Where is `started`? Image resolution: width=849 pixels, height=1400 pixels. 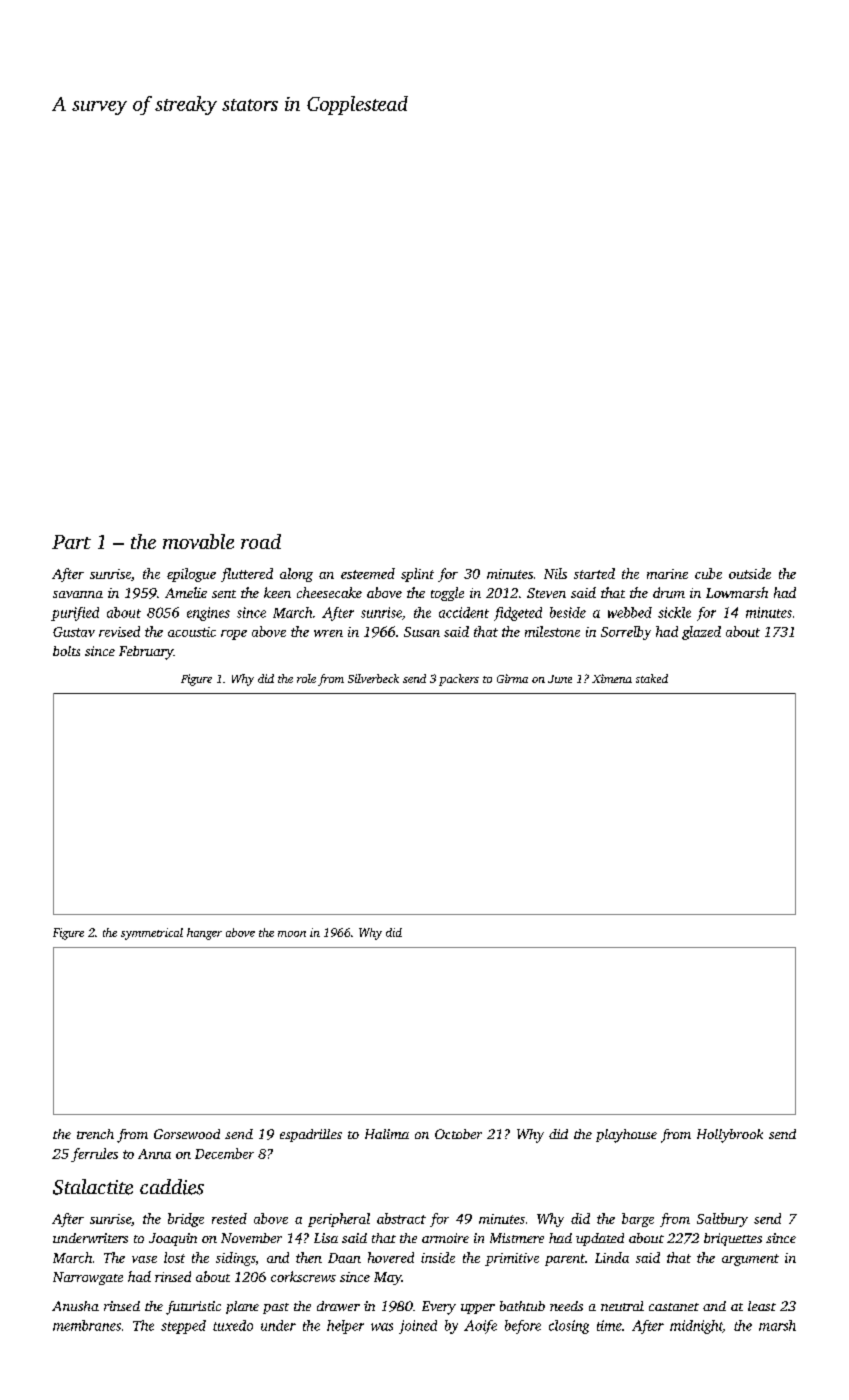 started is located at coordinates (594, 573).
